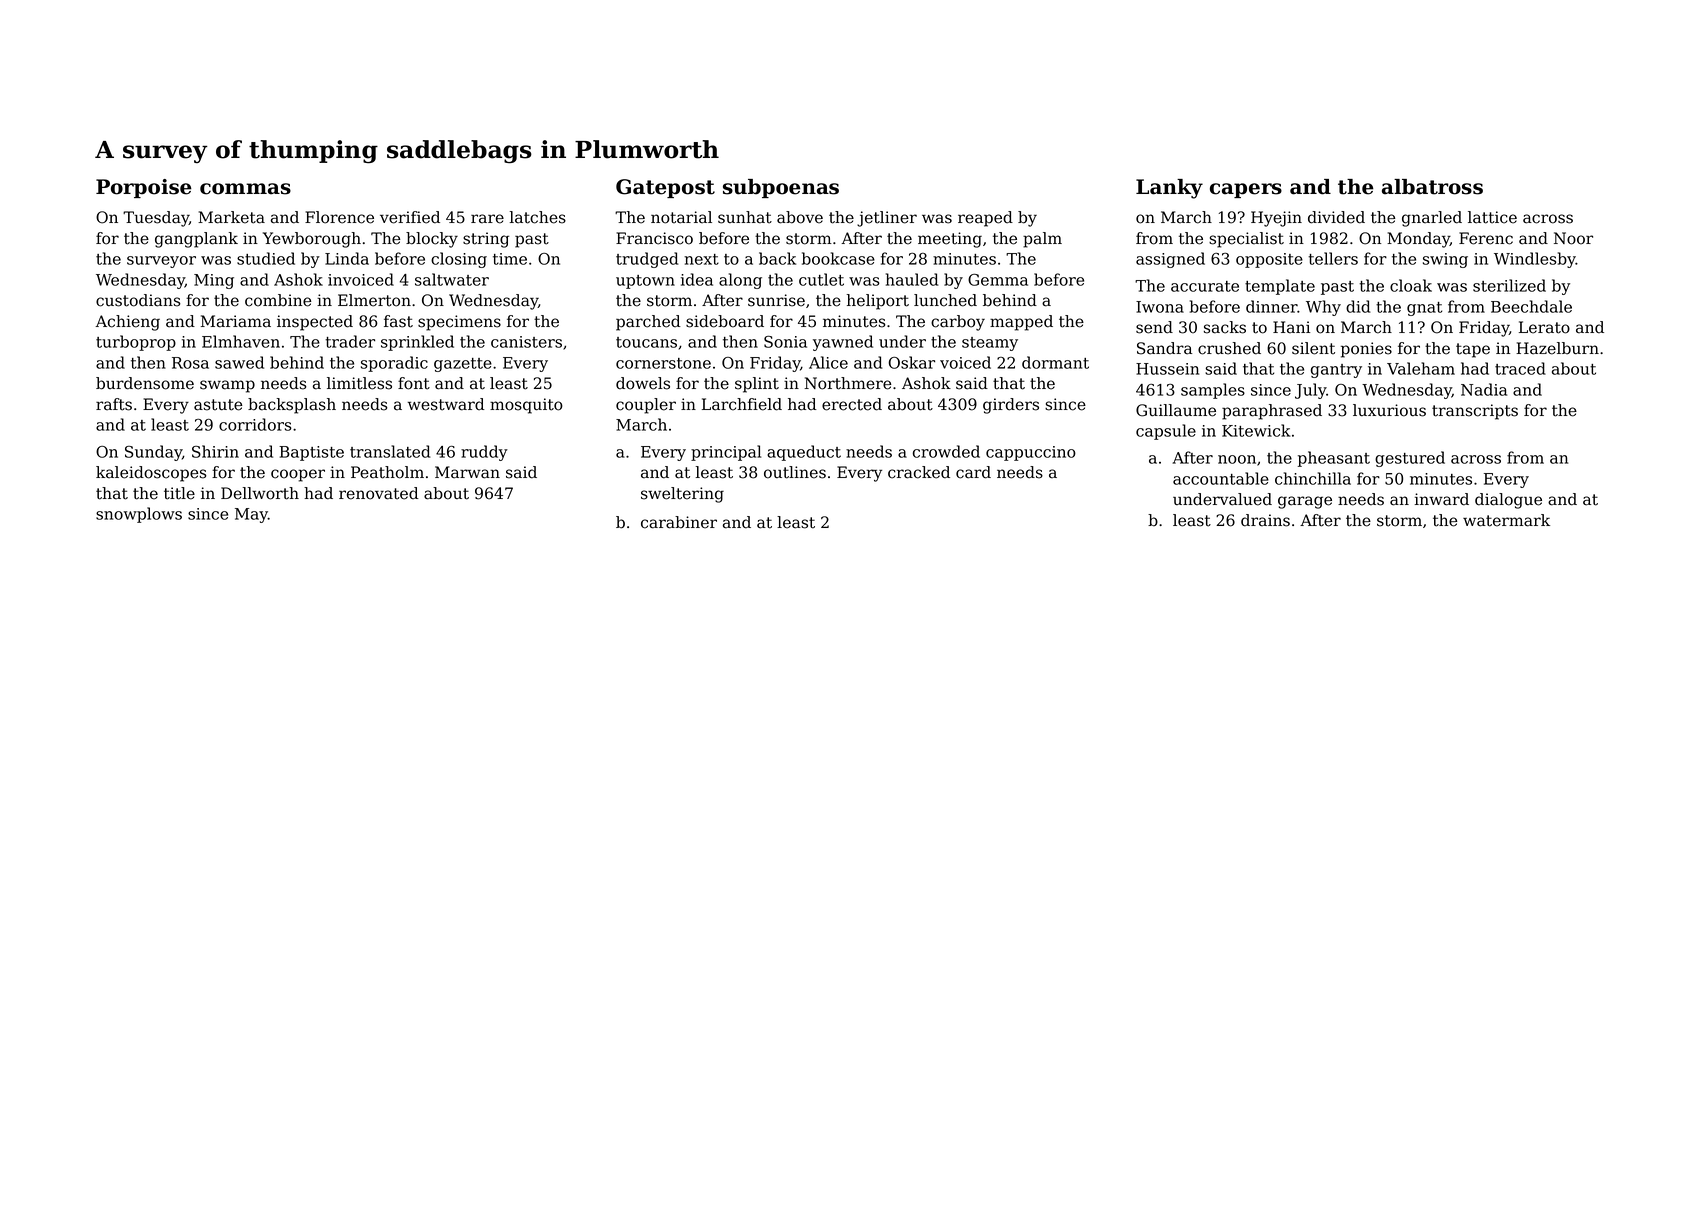 The image size is (1706, 1206). Describe the element at coordinates (251, 515) in the page. I see `May` at that location.
